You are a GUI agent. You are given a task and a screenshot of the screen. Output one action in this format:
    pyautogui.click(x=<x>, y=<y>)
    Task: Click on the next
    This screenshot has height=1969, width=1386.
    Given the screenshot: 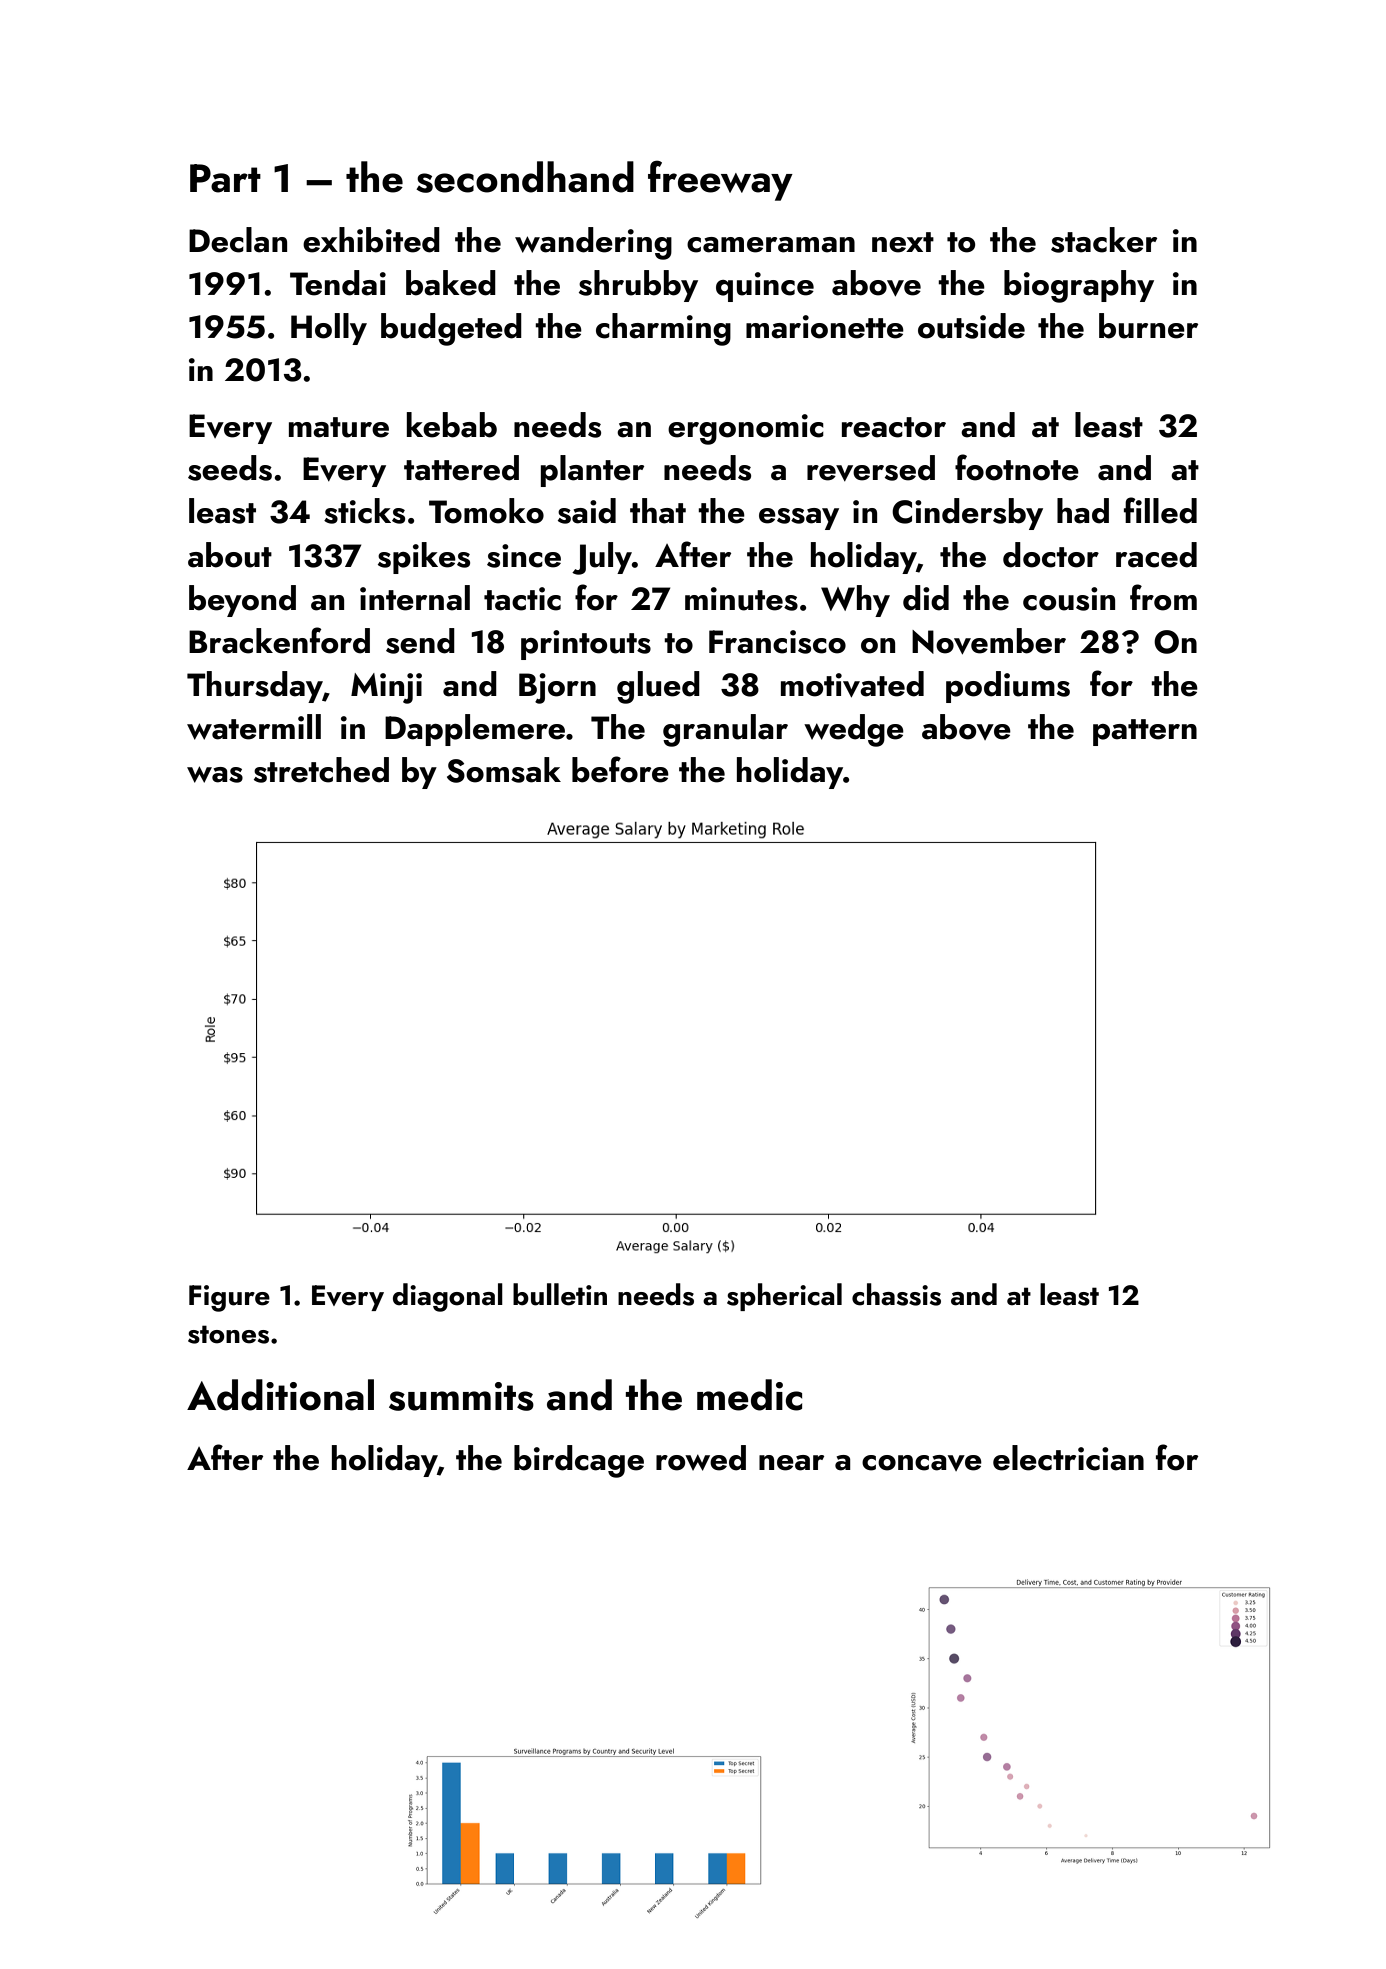 What is the action you would take?
    pyautogui.click(x=903, y=242)
